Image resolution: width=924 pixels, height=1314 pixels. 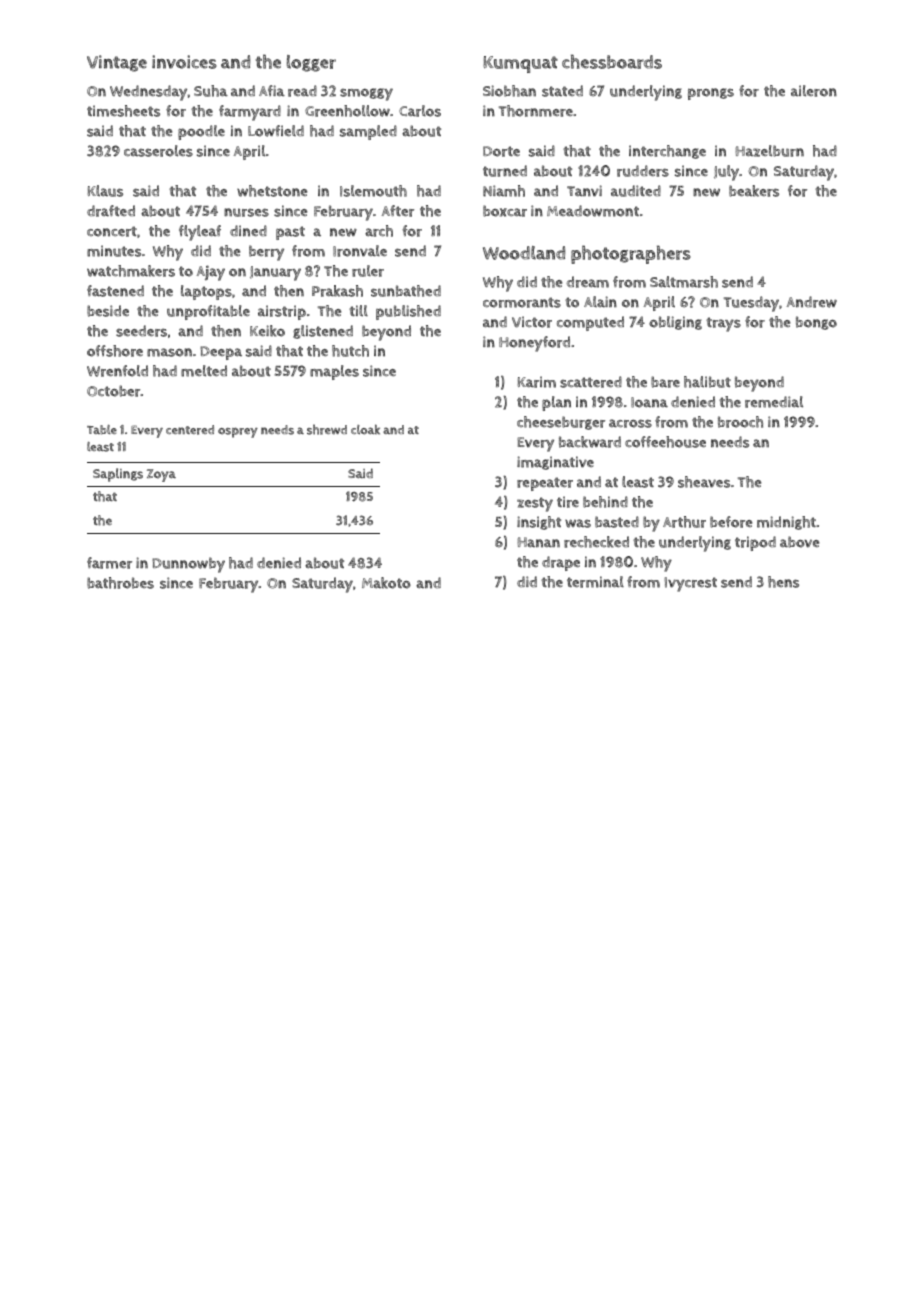 What do you see at coordinates (123, 111) in the page?
I see `timesheets` at bounding box center [123, 111].
